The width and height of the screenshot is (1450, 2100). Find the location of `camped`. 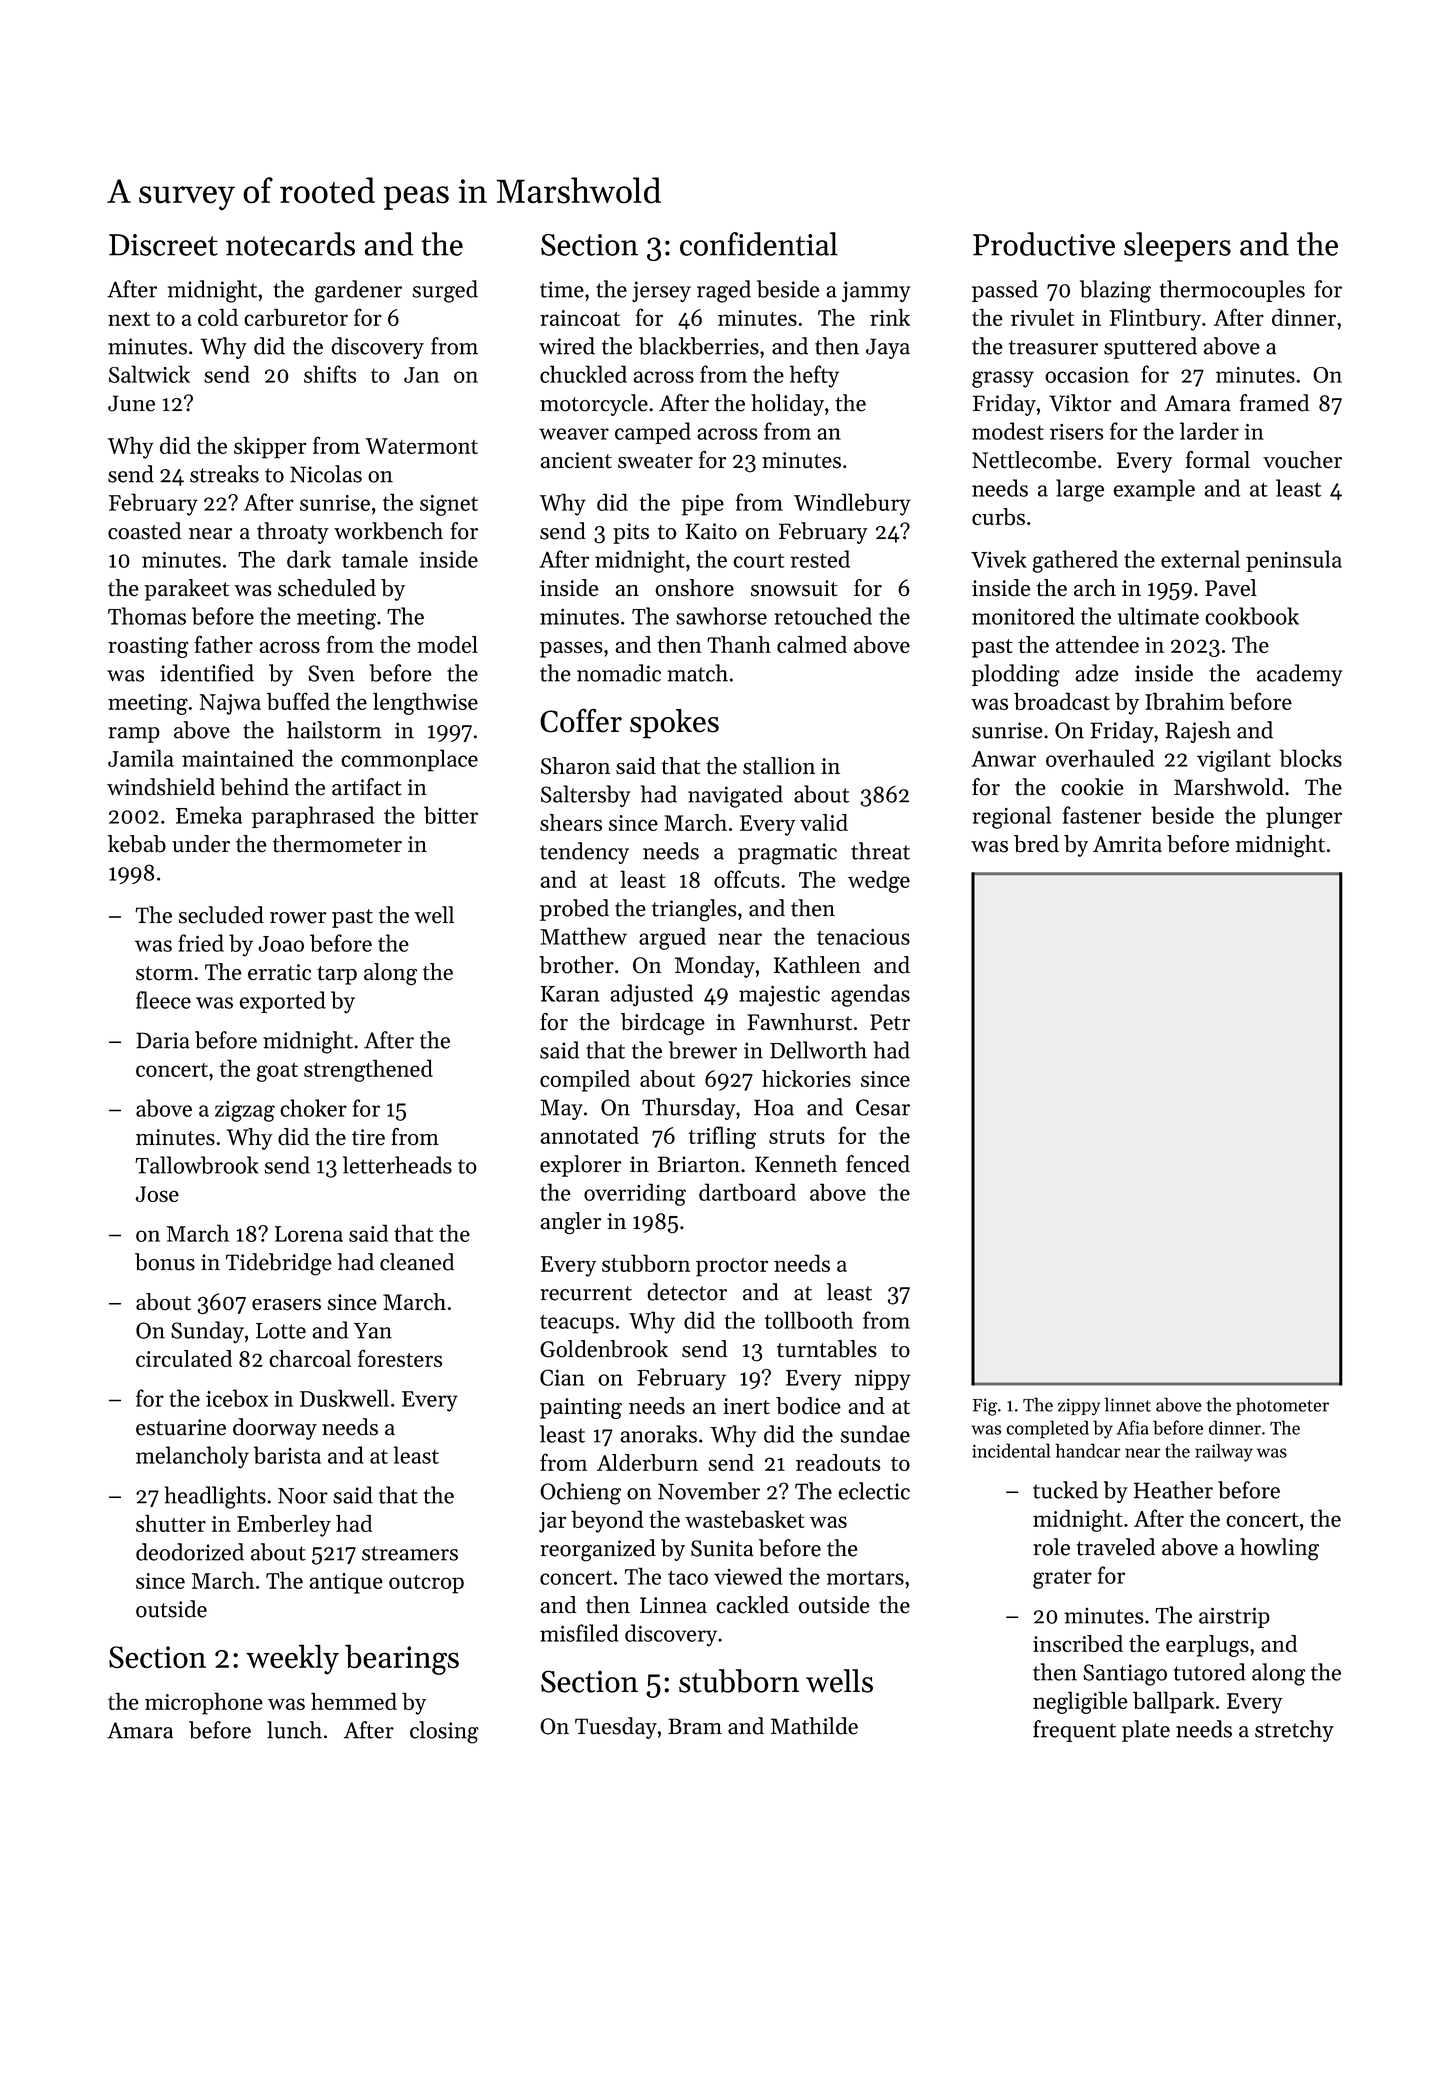

camped is located at coordinates (653, 433).
